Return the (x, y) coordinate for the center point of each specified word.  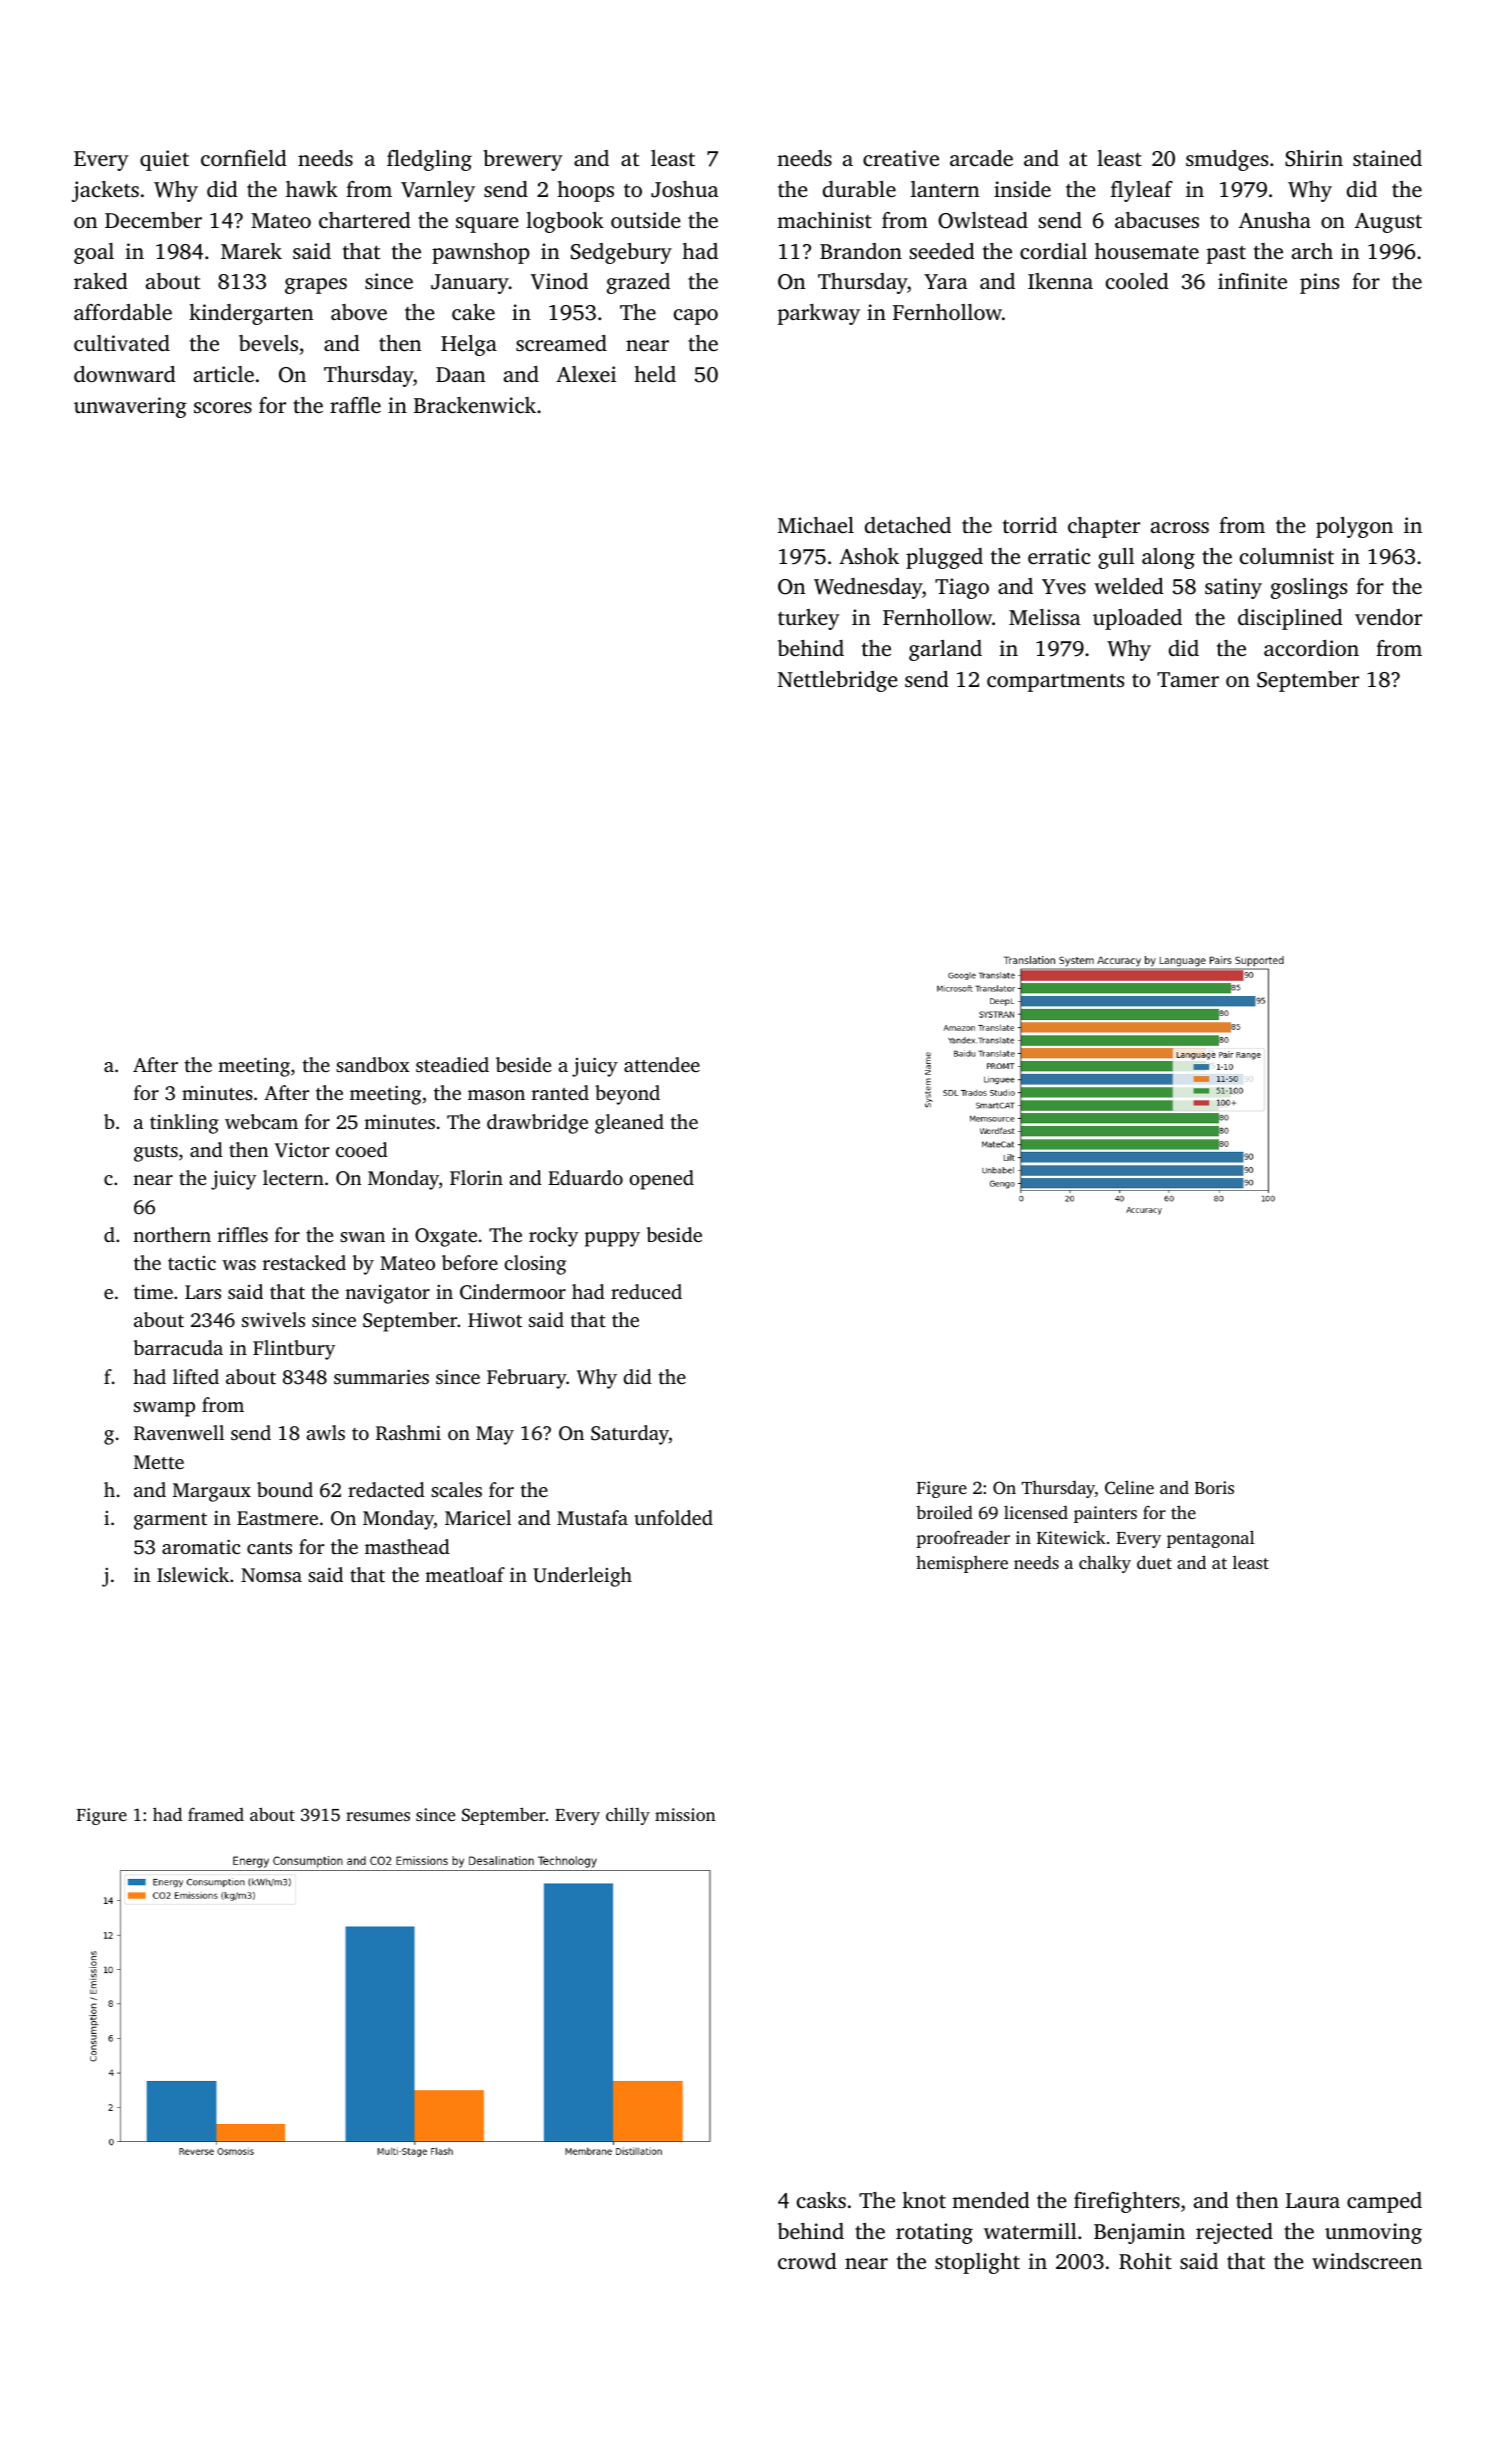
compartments (1055, 683)
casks (821, 2200)
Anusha (1275, 220)
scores (223, 407)
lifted (196, 1376)
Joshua (685, 189)
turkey (809, 619)
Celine (1129, 1487)
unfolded (673, 1517)
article (224, 374)
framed (216, 1814)
